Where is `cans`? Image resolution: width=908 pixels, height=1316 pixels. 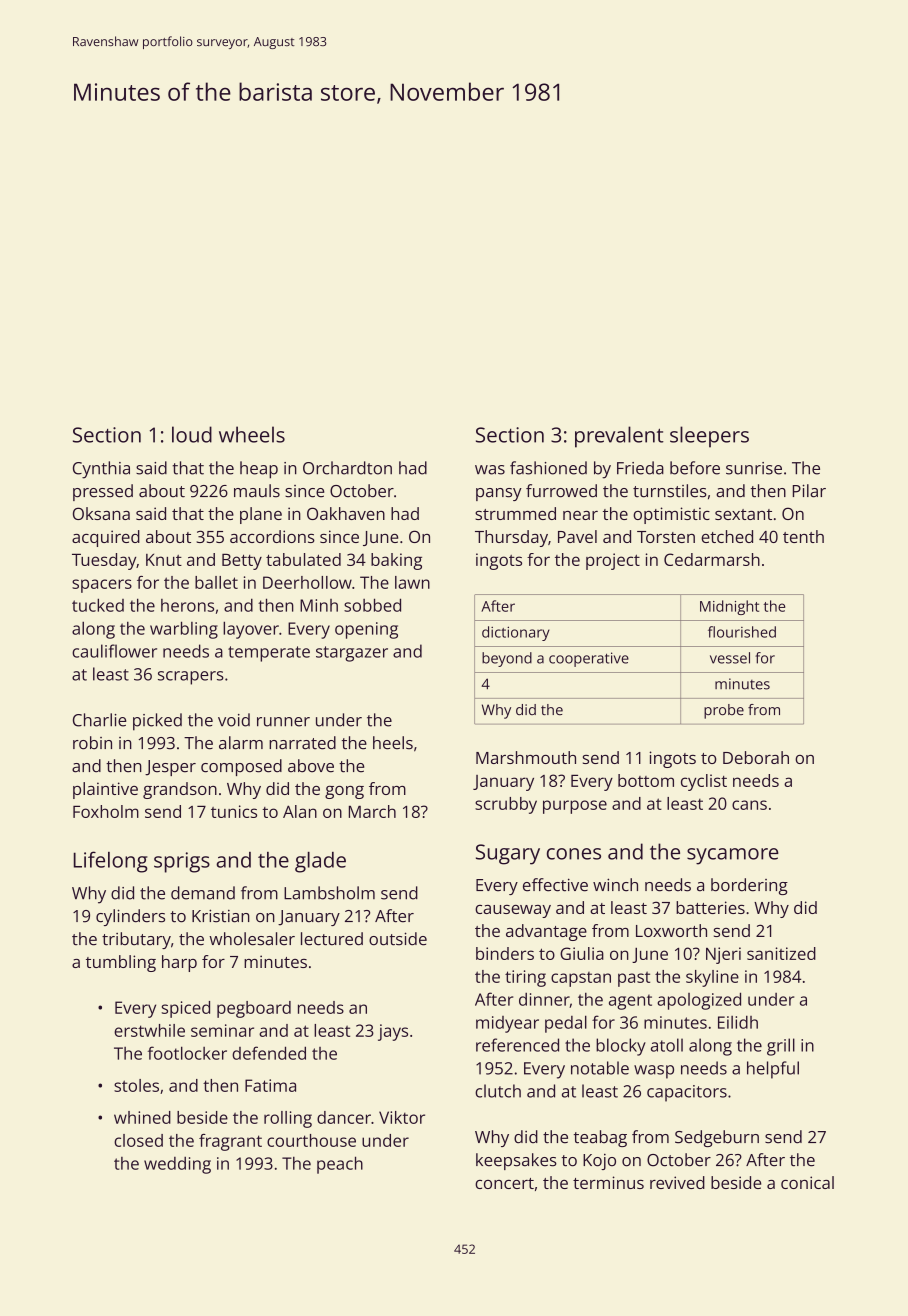
cans is located at coordinates (749, 805).
